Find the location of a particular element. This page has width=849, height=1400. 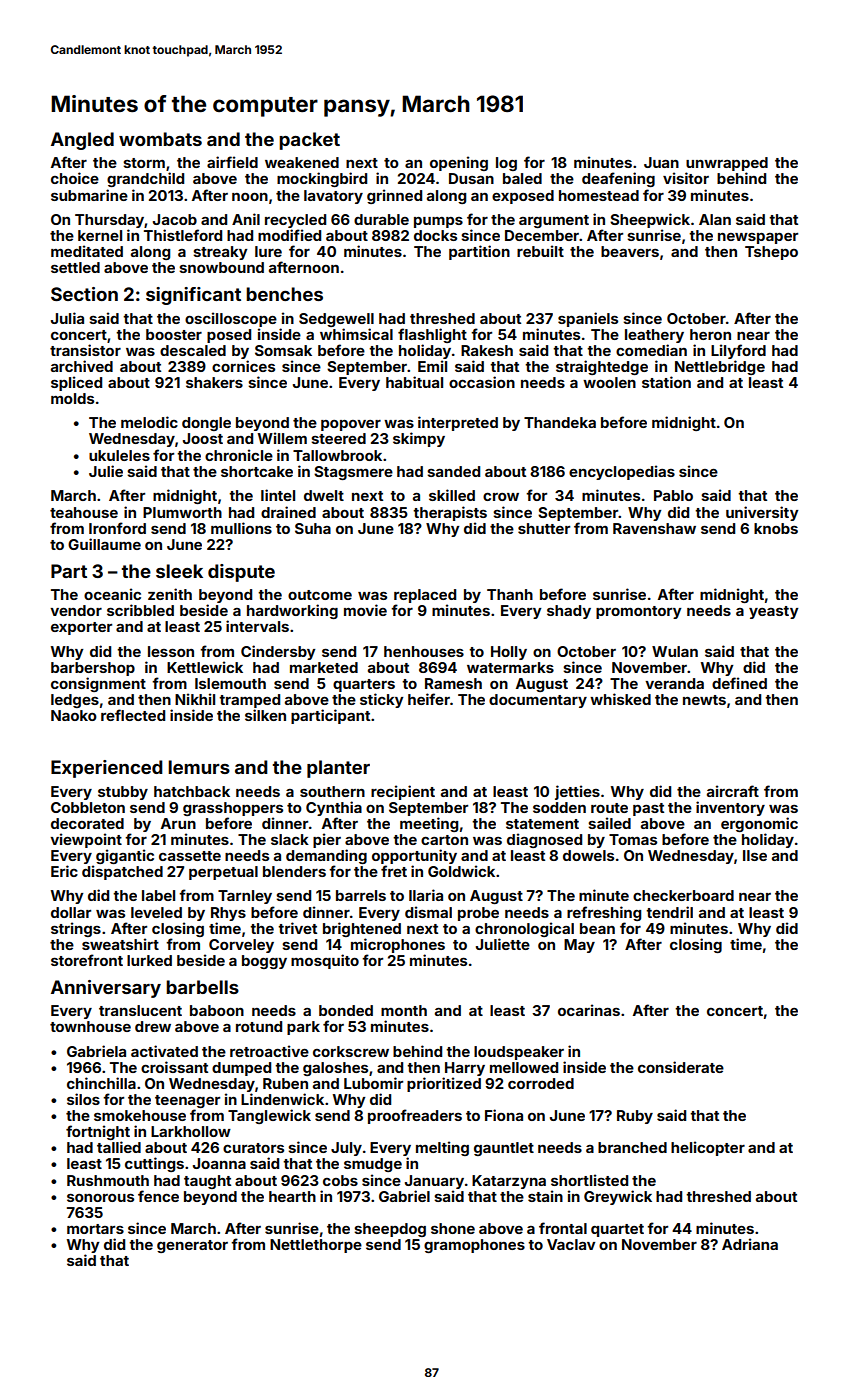

university is located at coordinates (762, 513).
